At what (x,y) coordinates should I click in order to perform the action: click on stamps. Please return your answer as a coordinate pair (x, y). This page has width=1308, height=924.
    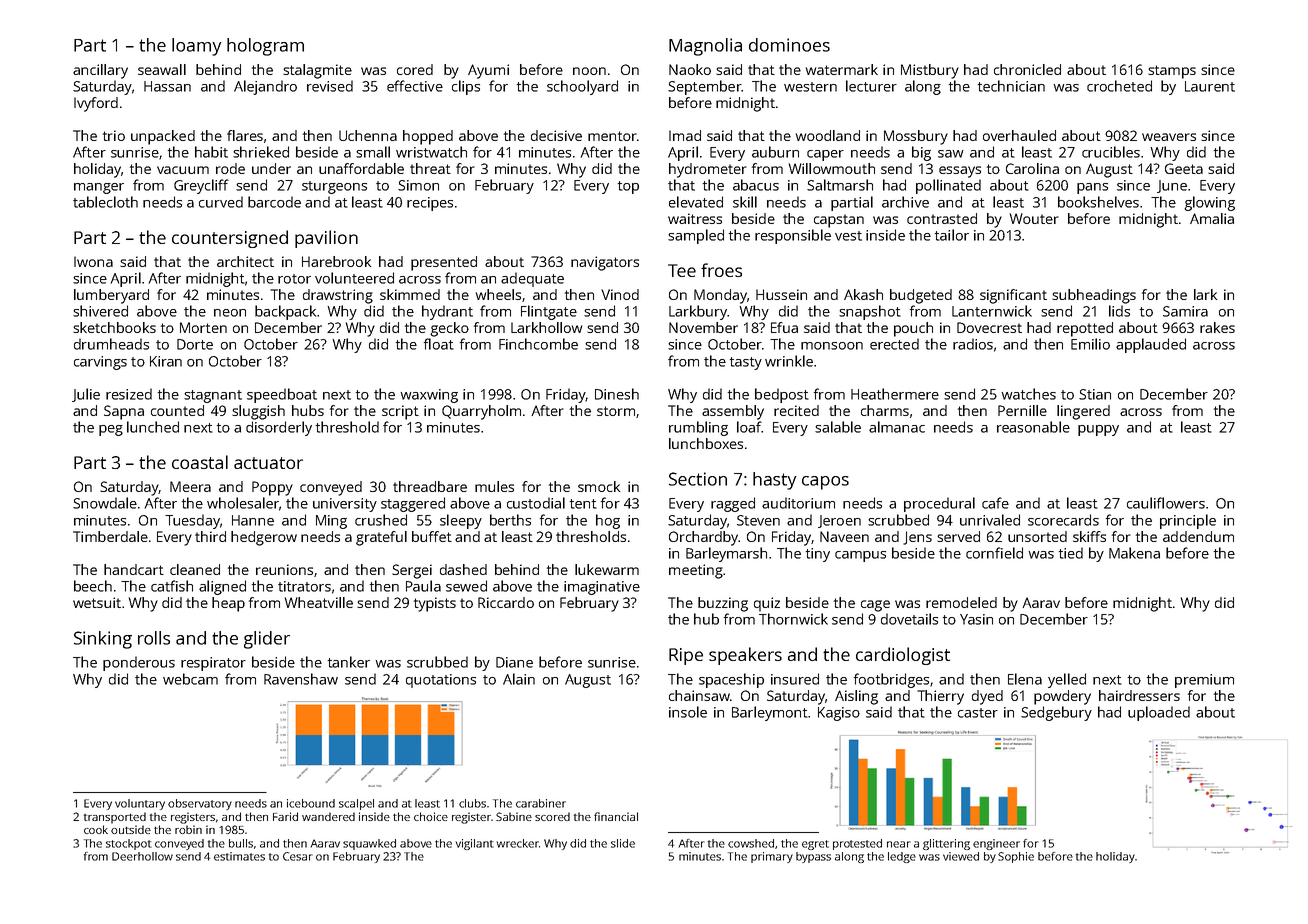
    Looking at the image, I should click on (1172, 72).
